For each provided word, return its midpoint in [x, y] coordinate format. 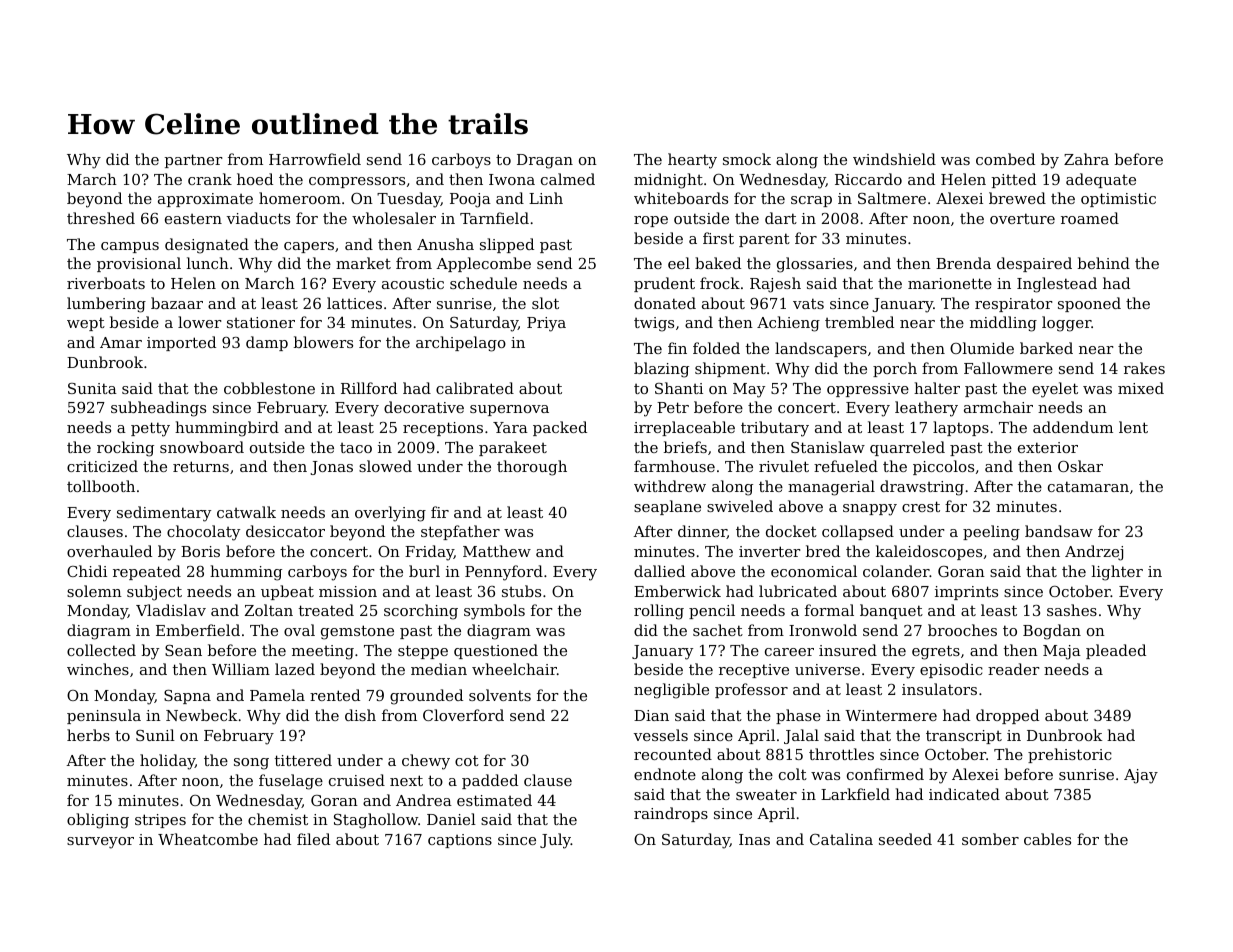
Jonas [331, 468]
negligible [671, 691]
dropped [1007, 716]
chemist [278, 819]
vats [808, 303]
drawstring [922, 488]
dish [360, 715]
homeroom [300, 198]
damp [267, 343]
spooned [1089, 304]
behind [1104, 263]
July [555, 841]
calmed [568, 179]
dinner [702, 532]
